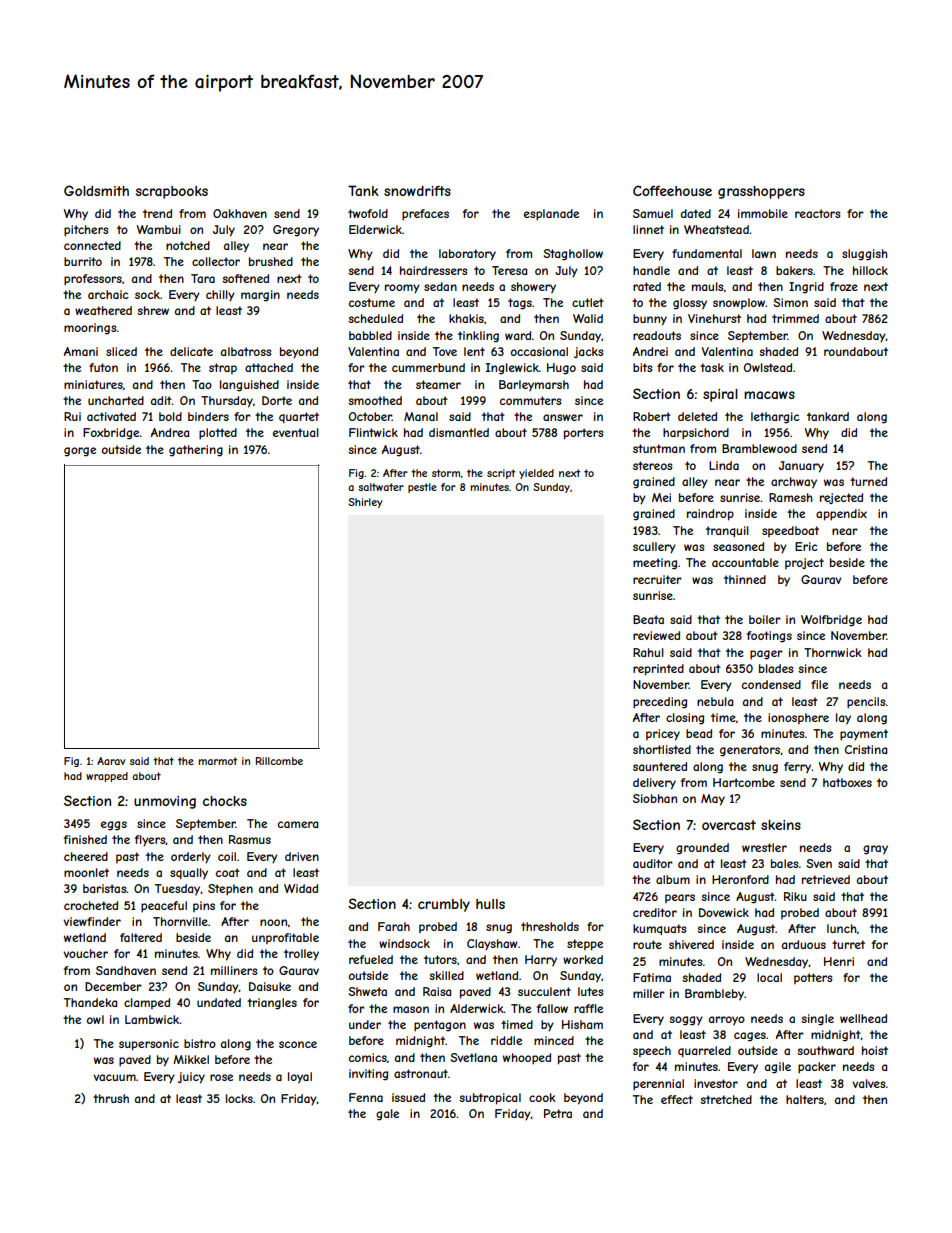 This document has width=952, height=1233. What do you see at coordinates (365, 503) in the document?
I see `Shirley` at bounding box center [365, 503].
